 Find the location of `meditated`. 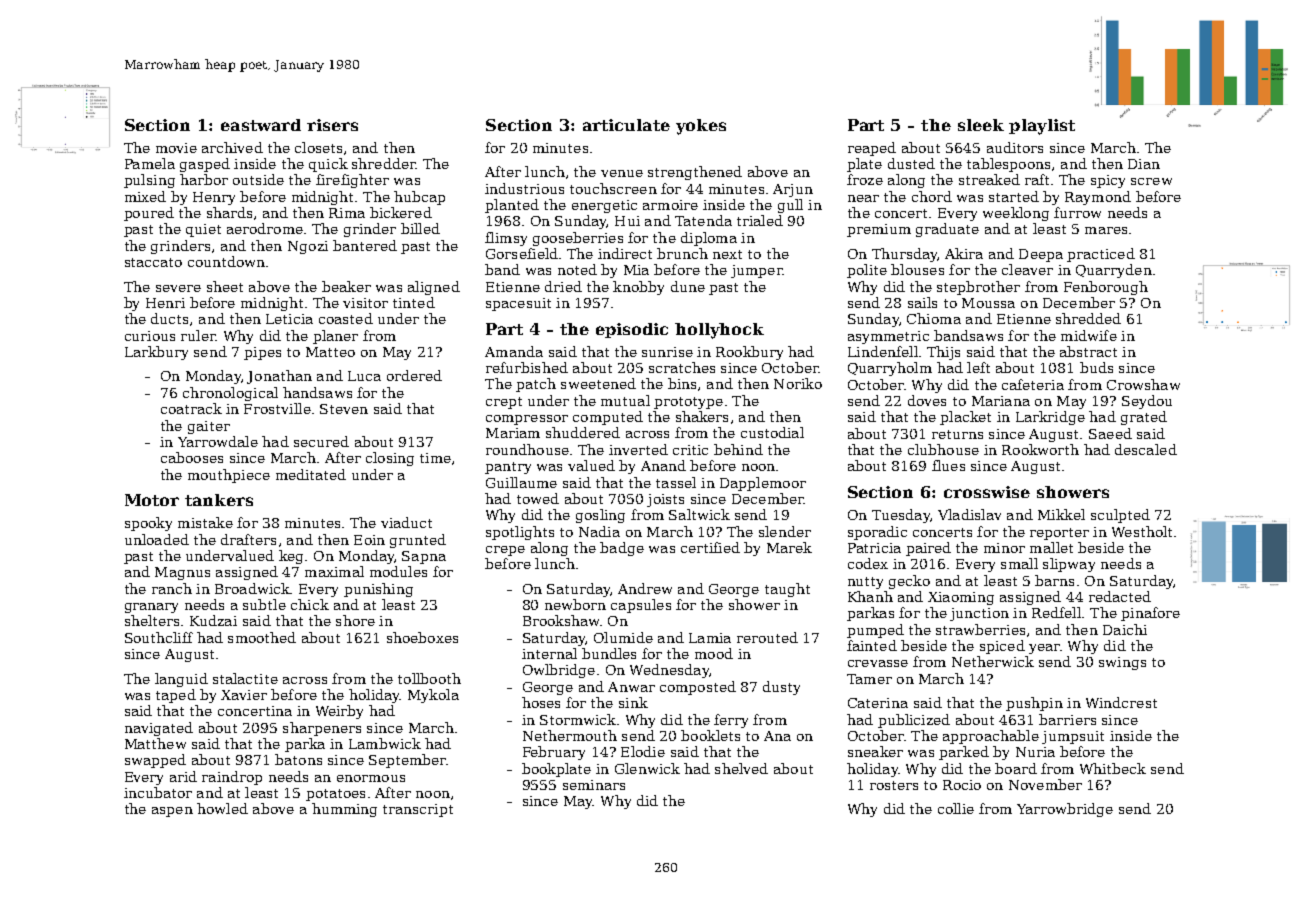

meditated is located at coordinates (311, 474).
